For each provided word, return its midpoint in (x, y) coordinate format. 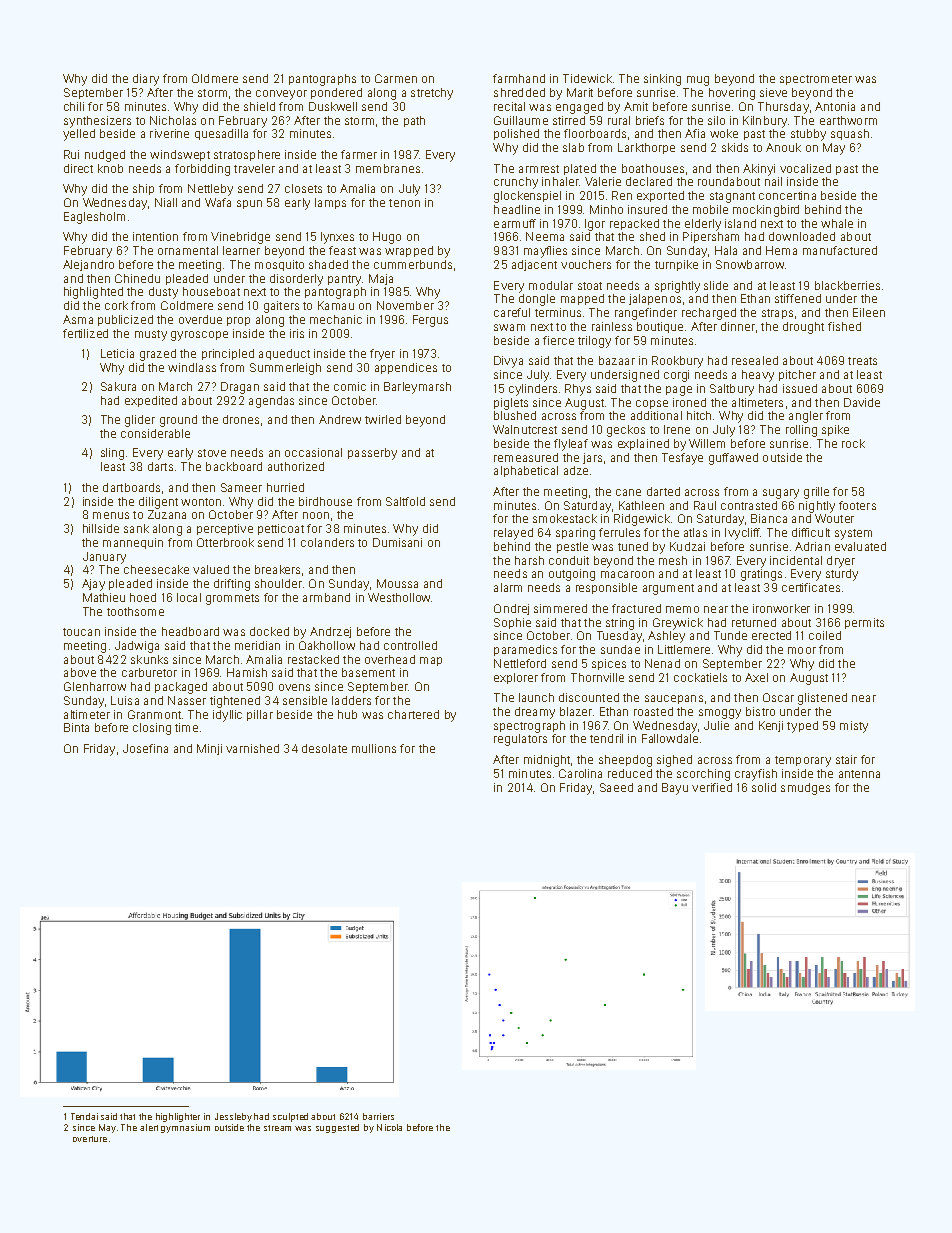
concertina (787, 195)
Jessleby (233, 1117)
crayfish (756, 775)
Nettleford (520, 663)
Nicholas (173, 120)
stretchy (432, 94)
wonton (201, 502)
